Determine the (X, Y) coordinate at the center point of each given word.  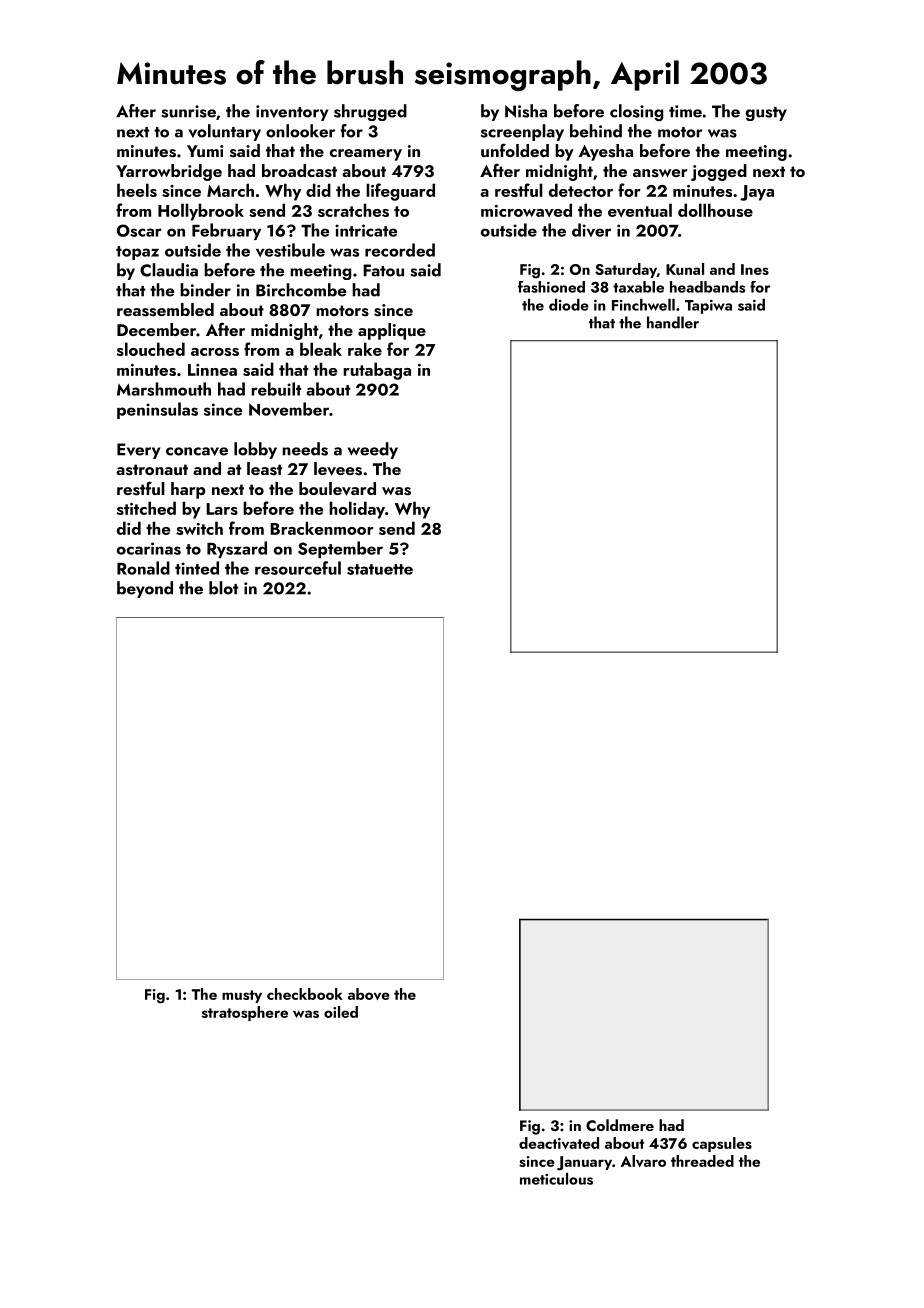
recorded (400, 250)
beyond (145, 589)
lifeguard (400, 192)
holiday (357, 510)
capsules (722, 1144)
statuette (380, 569)
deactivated (559, 1143)
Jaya (757, 193)
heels (137, 190)
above (369, 994)
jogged (719, 172)
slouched (151, 349)
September (340, 549)
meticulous (556, 1179)
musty (242, 996)
